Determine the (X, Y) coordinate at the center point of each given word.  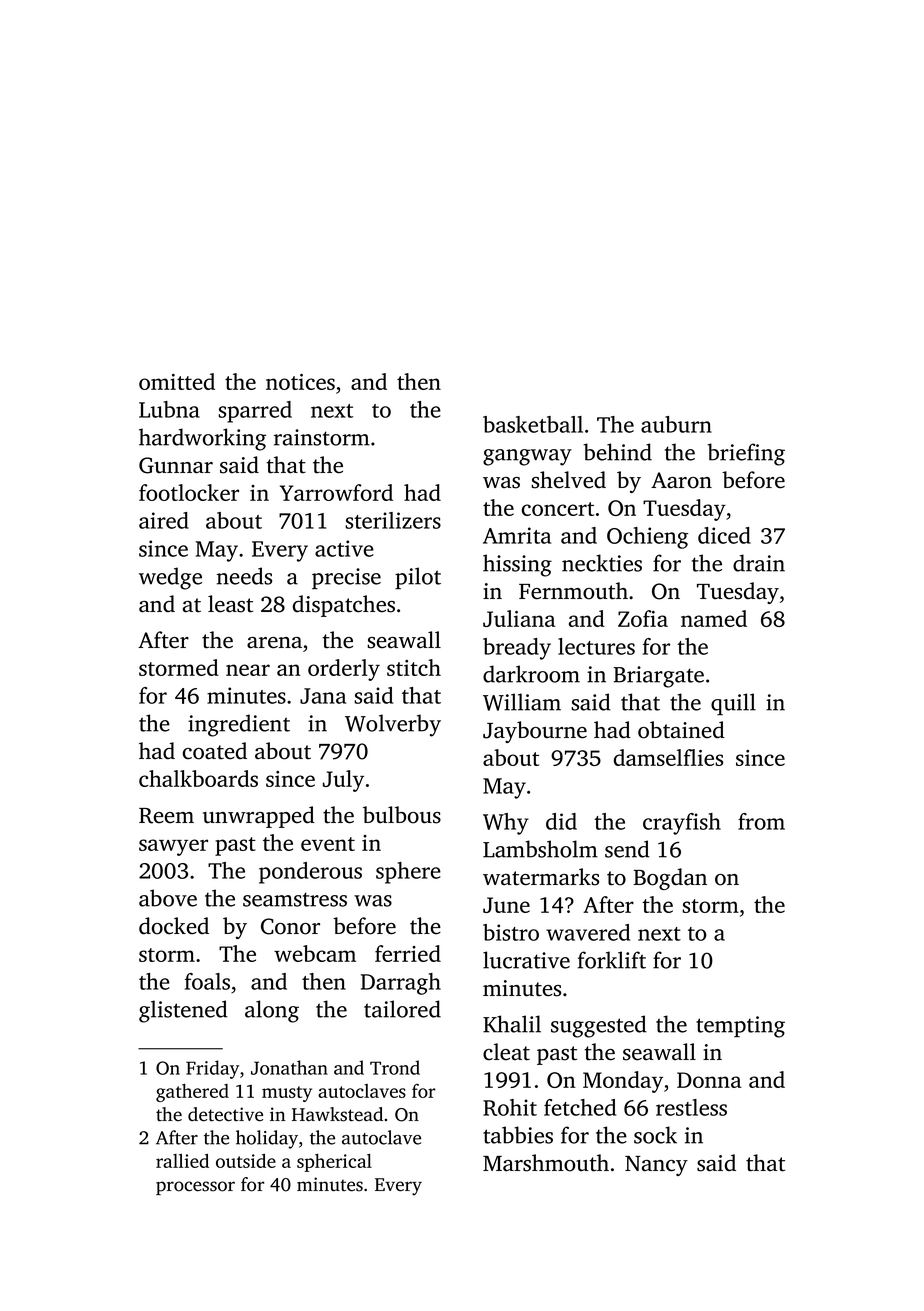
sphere (408, 873)
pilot (418, 578)
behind (617, 452)
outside (246, 1161)
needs (244, 576)
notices (300, 382)
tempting (740, 1027)
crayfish (682, 824)
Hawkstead (337, 1114)
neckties (602, 563)
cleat (506, 1052)
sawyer (173, 847)
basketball (533, 424)
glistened (183, 1011)
